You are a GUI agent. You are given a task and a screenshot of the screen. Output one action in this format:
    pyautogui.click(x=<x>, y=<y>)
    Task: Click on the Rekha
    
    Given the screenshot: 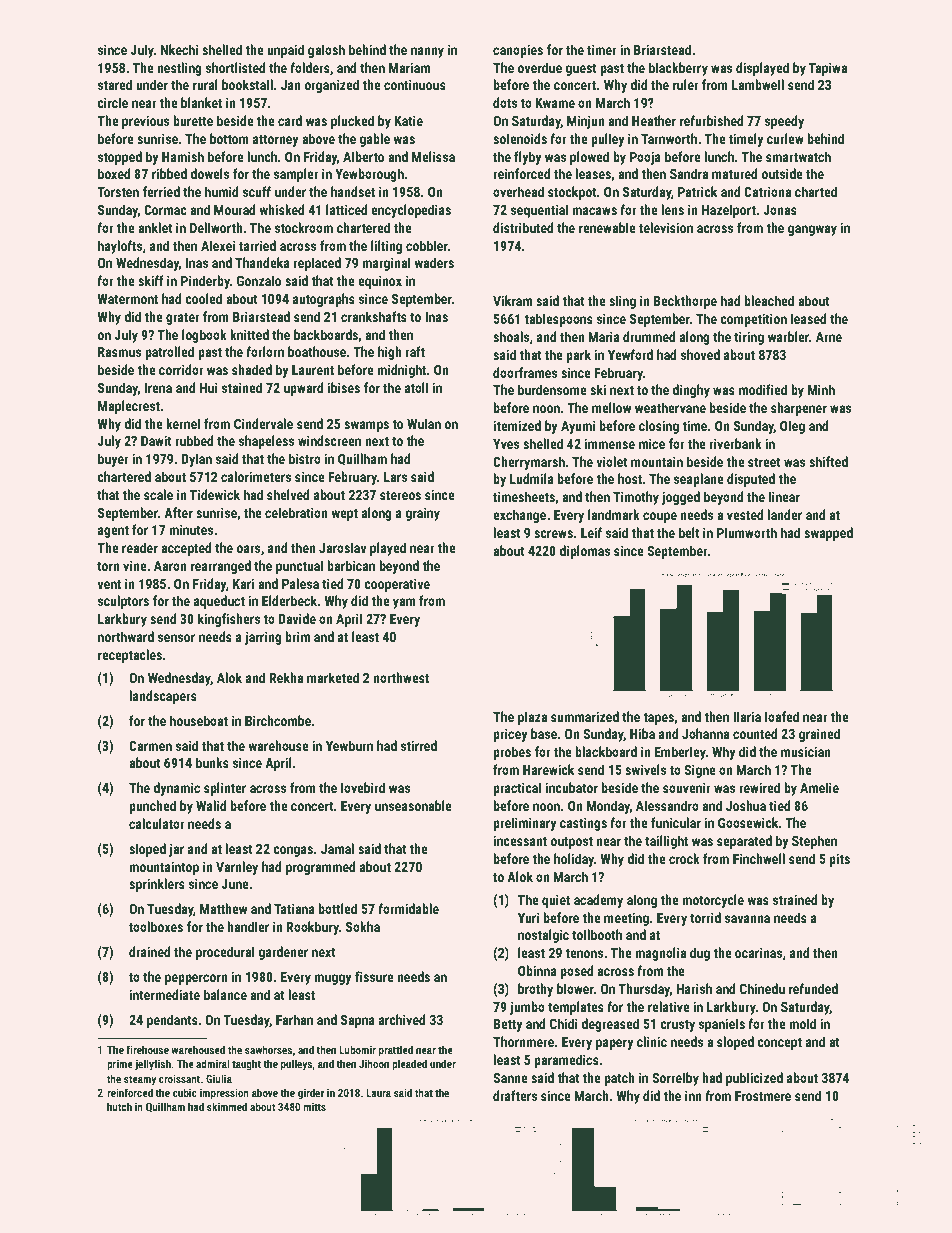 What is the action you would take?
    pyautogui.click(x=286, y=677)
